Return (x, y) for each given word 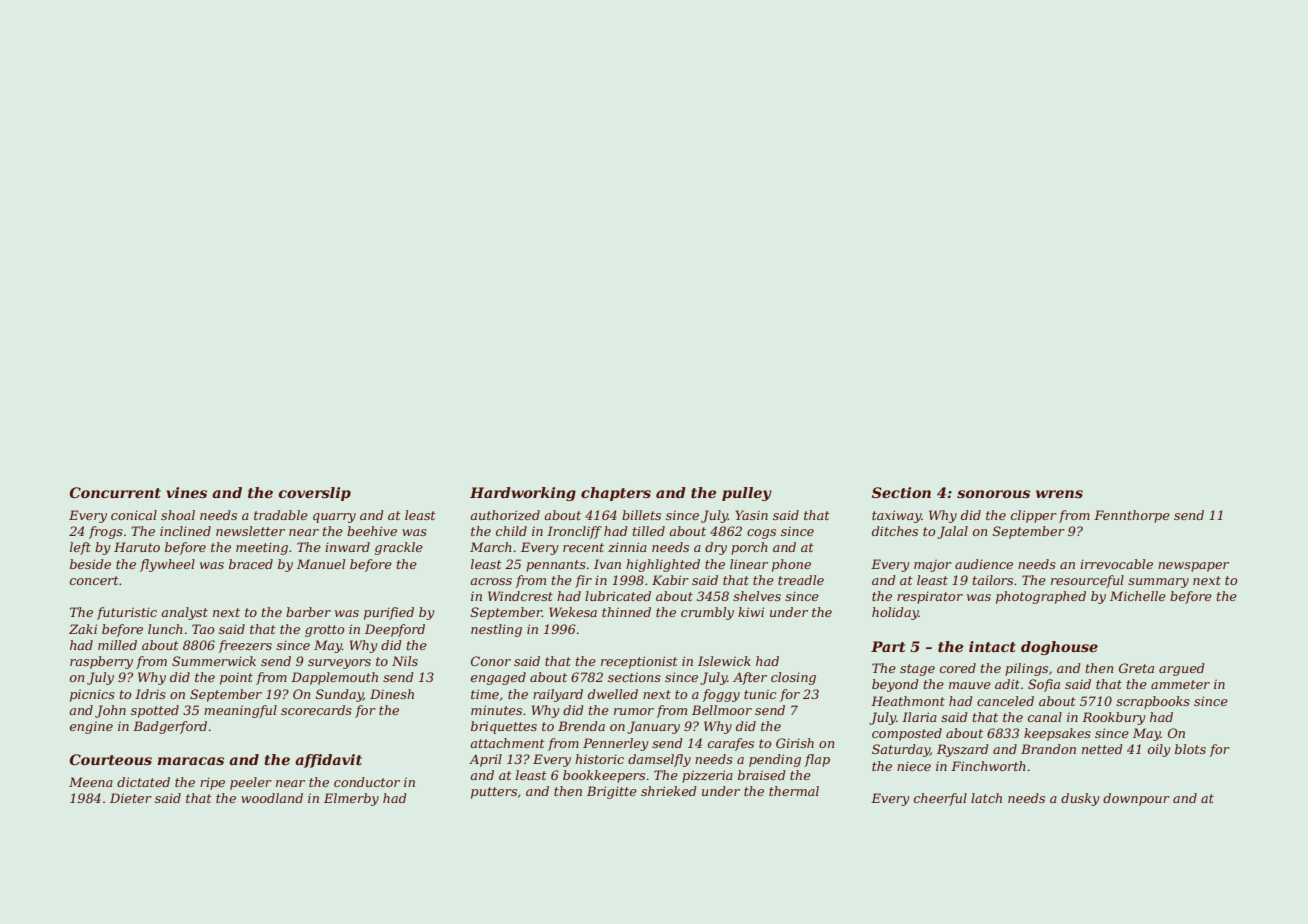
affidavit (328, 761)
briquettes (504, 727)
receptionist (639, 662)
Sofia (1044, 685)
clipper (1034, 516)
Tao (203, 629)
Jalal (952, 532)
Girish (795, 743)
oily (1159, 750)
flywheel (167, 565)
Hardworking (523, 494)
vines (186, 492)
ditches (895, 531)
